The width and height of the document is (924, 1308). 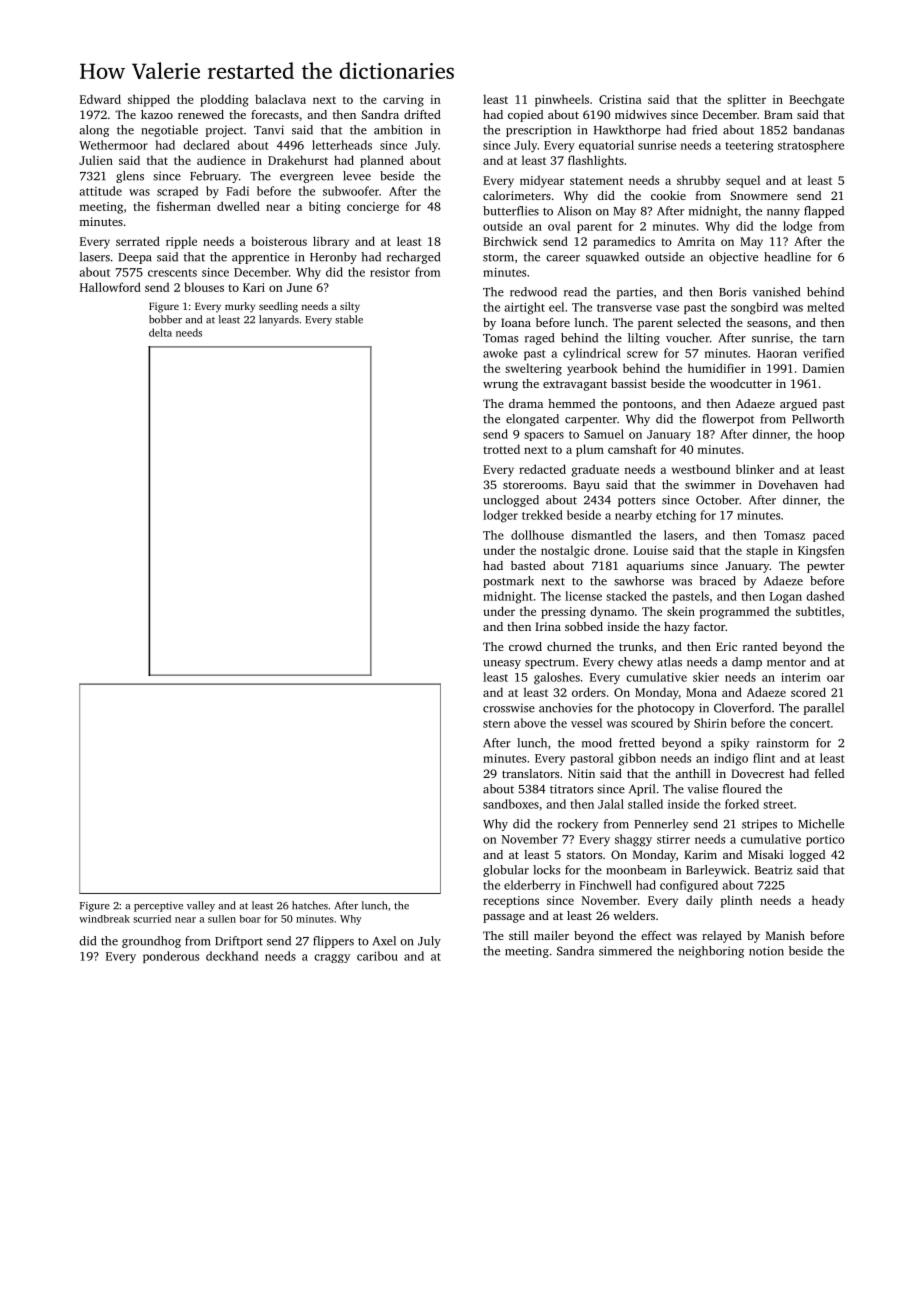 I want to click on ponderous, so click(x=171, y=957).
